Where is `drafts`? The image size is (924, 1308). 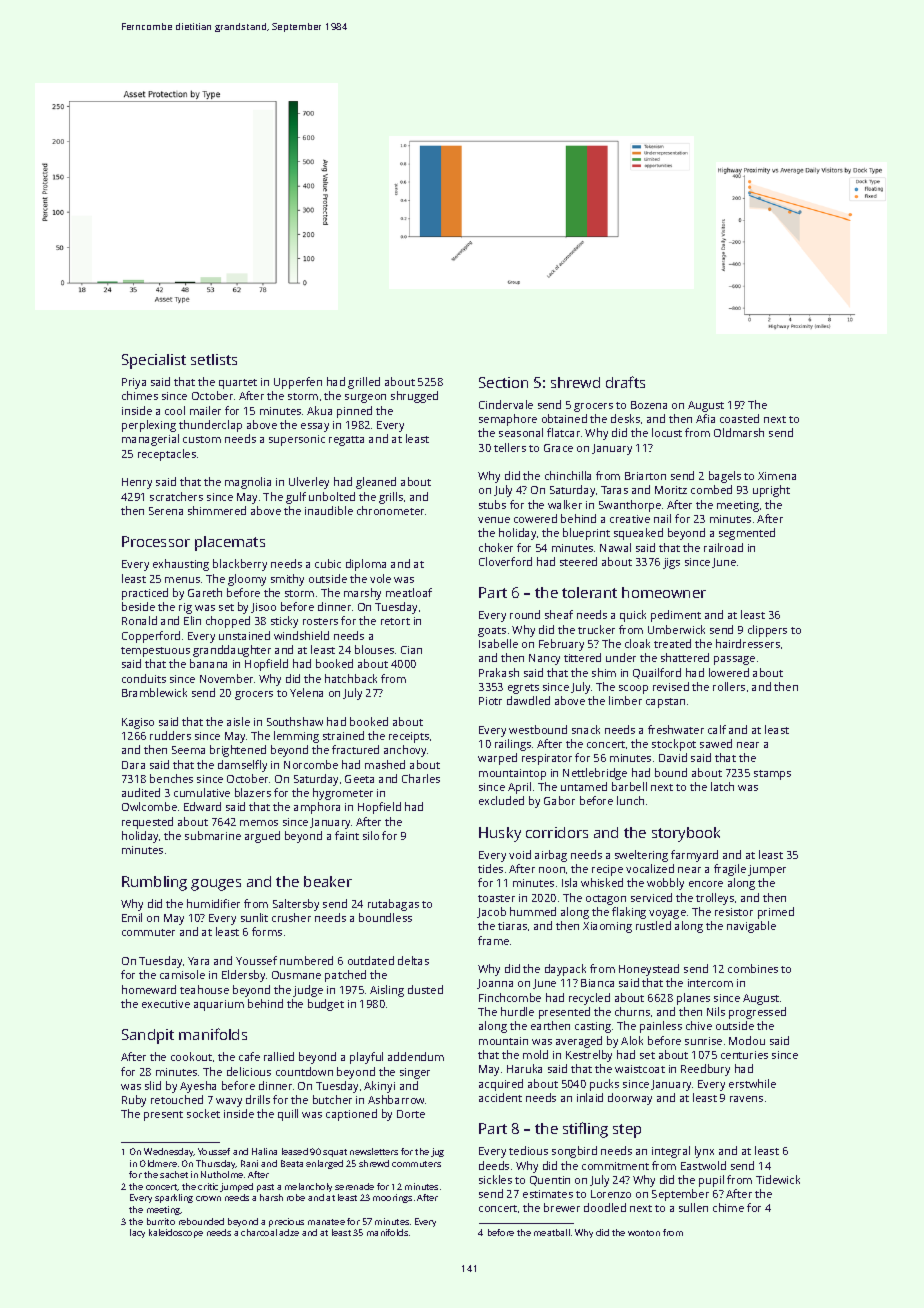 drafts is located at coordinates (625, 382).
